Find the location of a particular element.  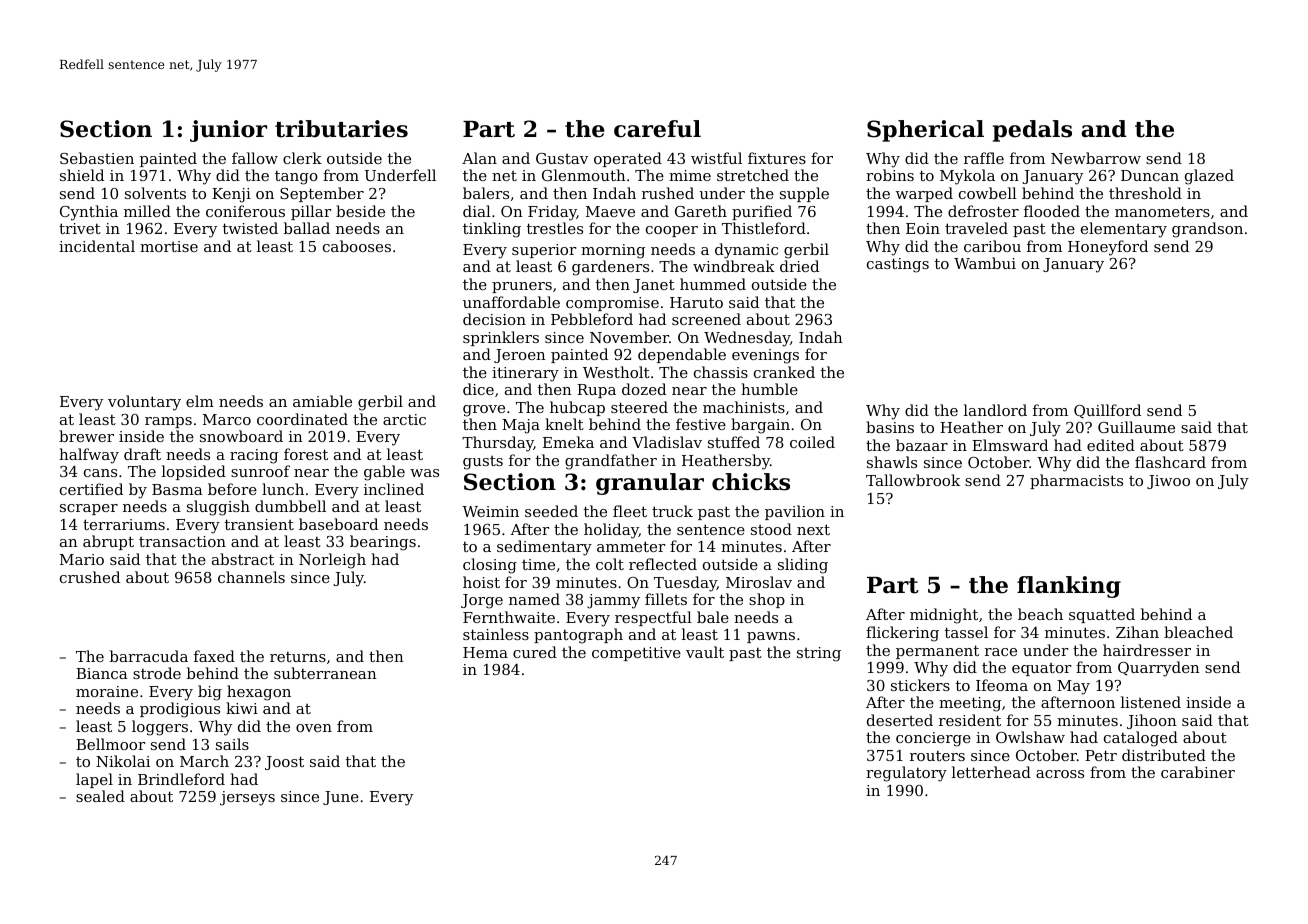

careful is located at coordinates (657, 129).
